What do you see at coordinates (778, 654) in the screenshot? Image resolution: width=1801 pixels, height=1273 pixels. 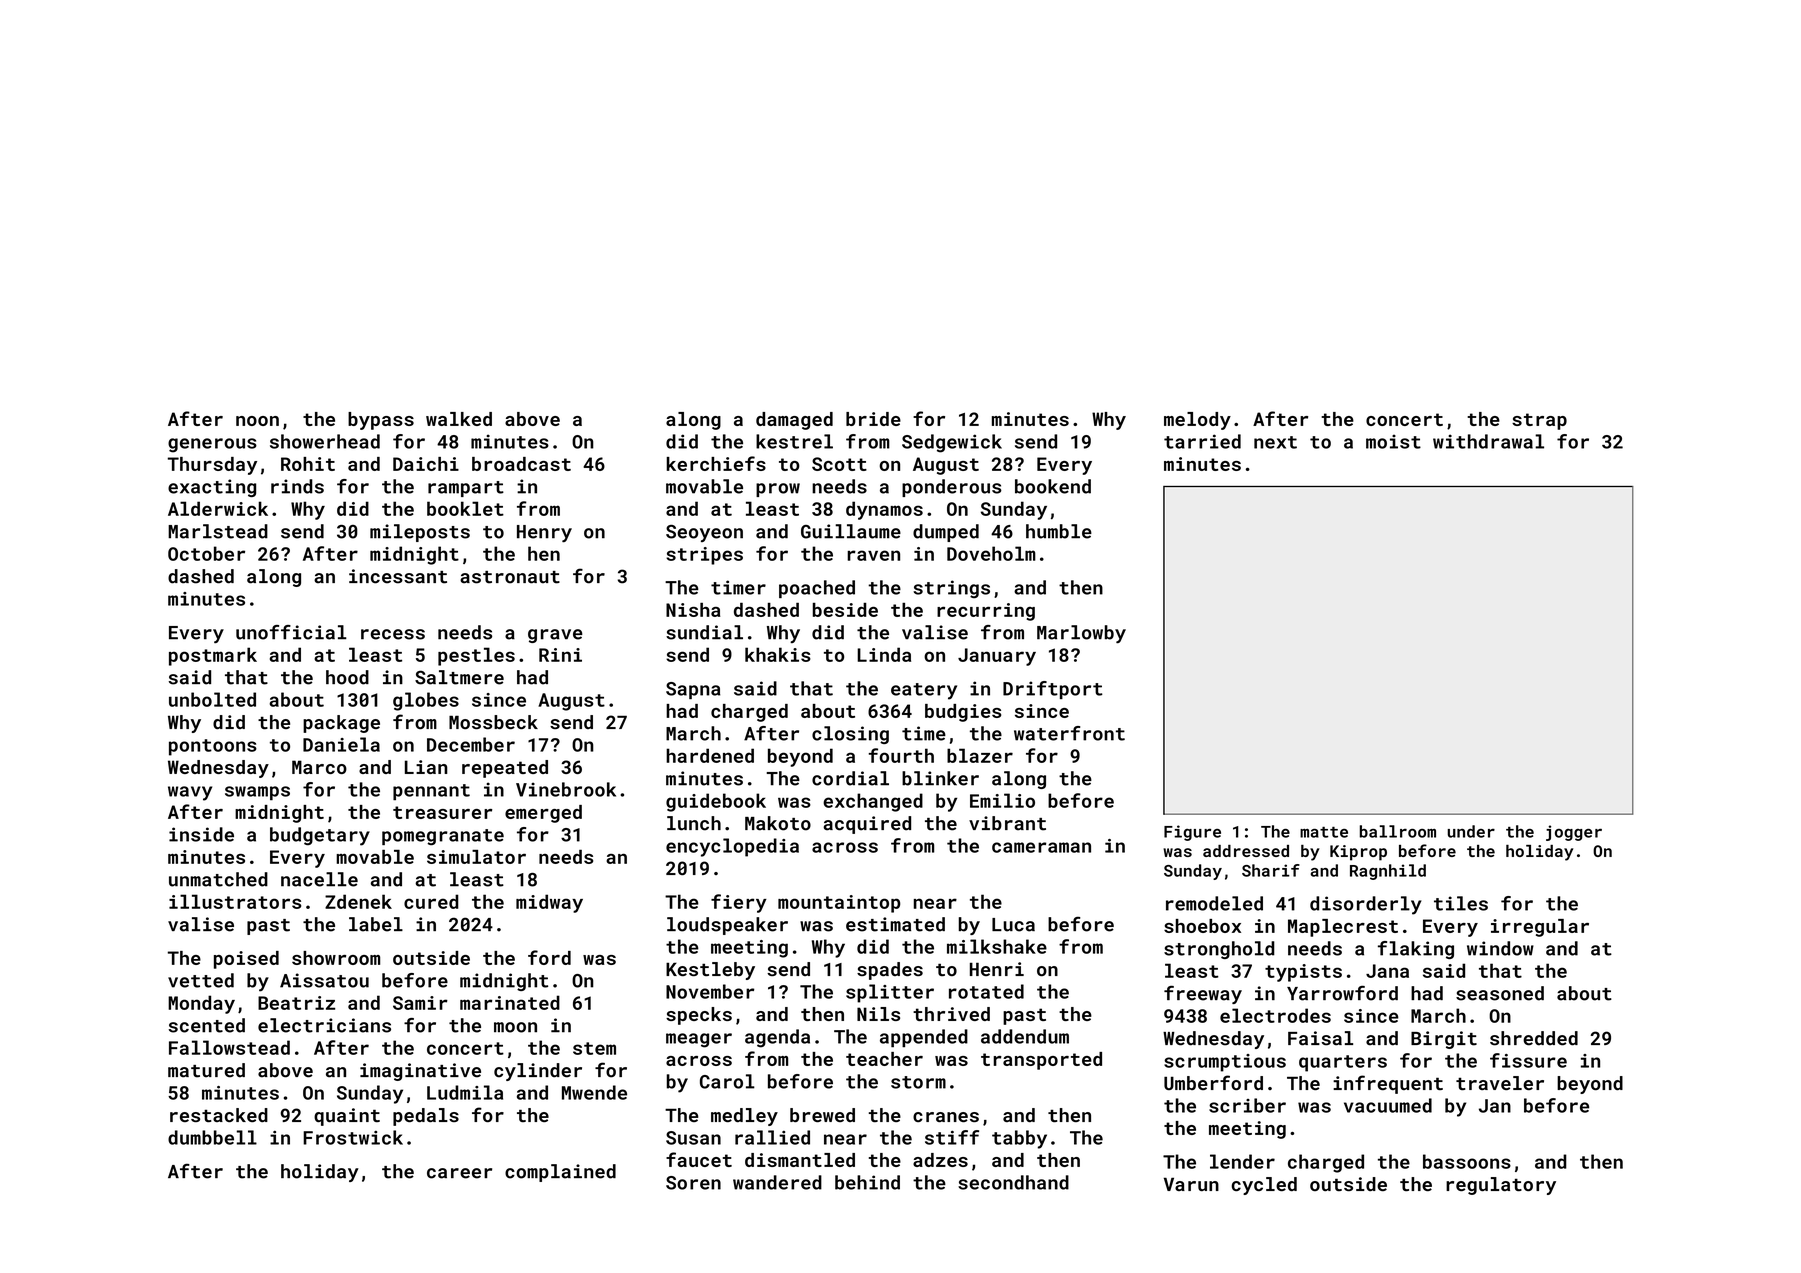 I see `khakis` at bounding box center [778, 654].
